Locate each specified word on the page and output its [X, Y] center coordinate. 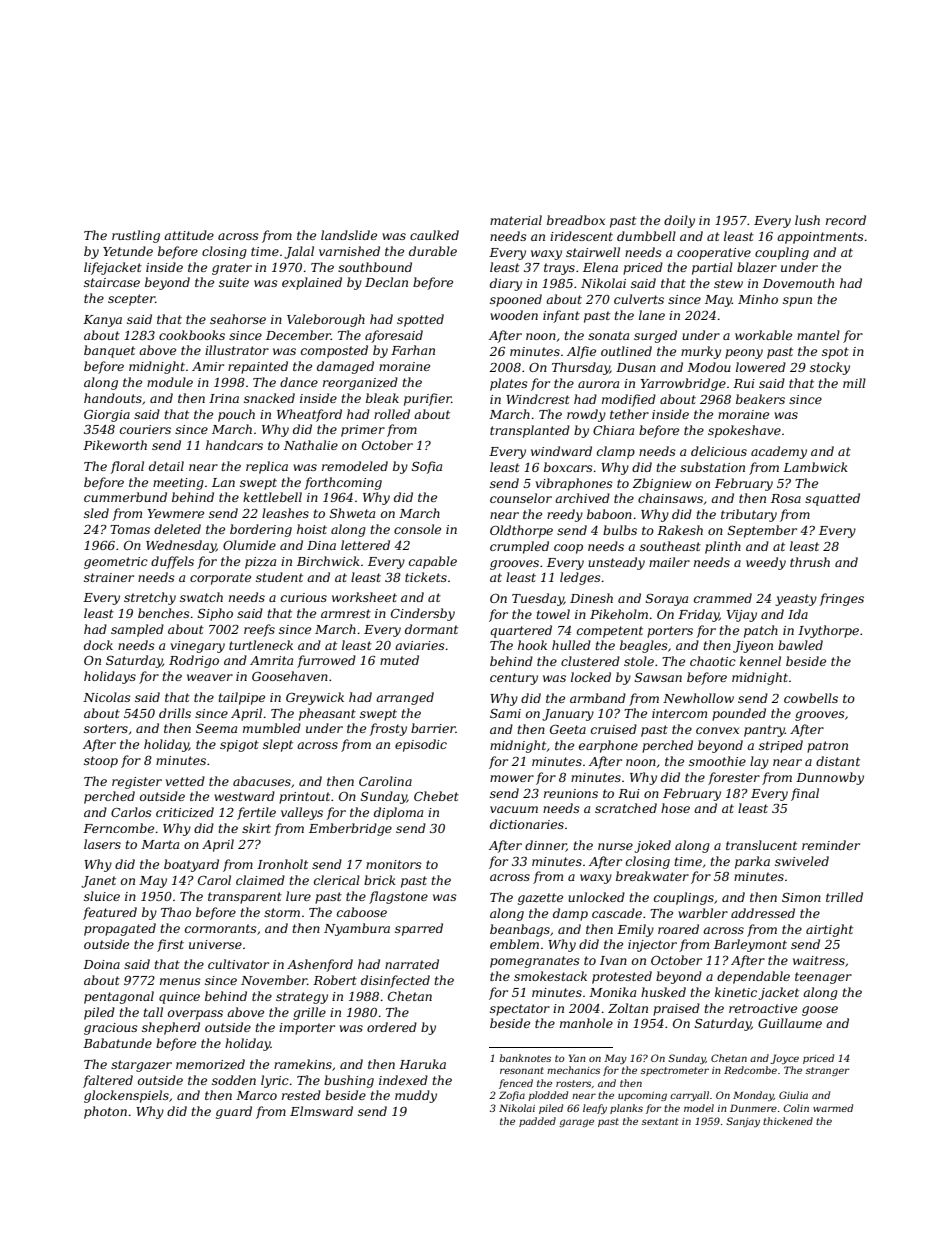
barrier [433, 728]
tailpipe [242, 698]
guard [234, 1112]
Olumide [249, 545]
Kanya [102, 321]
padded [537, 1122]
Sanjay [743, 1122]
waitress [819, 960]
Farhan [413, 350]
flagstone [398, 897]
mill [854, 383]
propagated [120, 929]
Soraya [667, 600]
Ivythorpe [828, 631]
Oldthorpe [521, 531]
